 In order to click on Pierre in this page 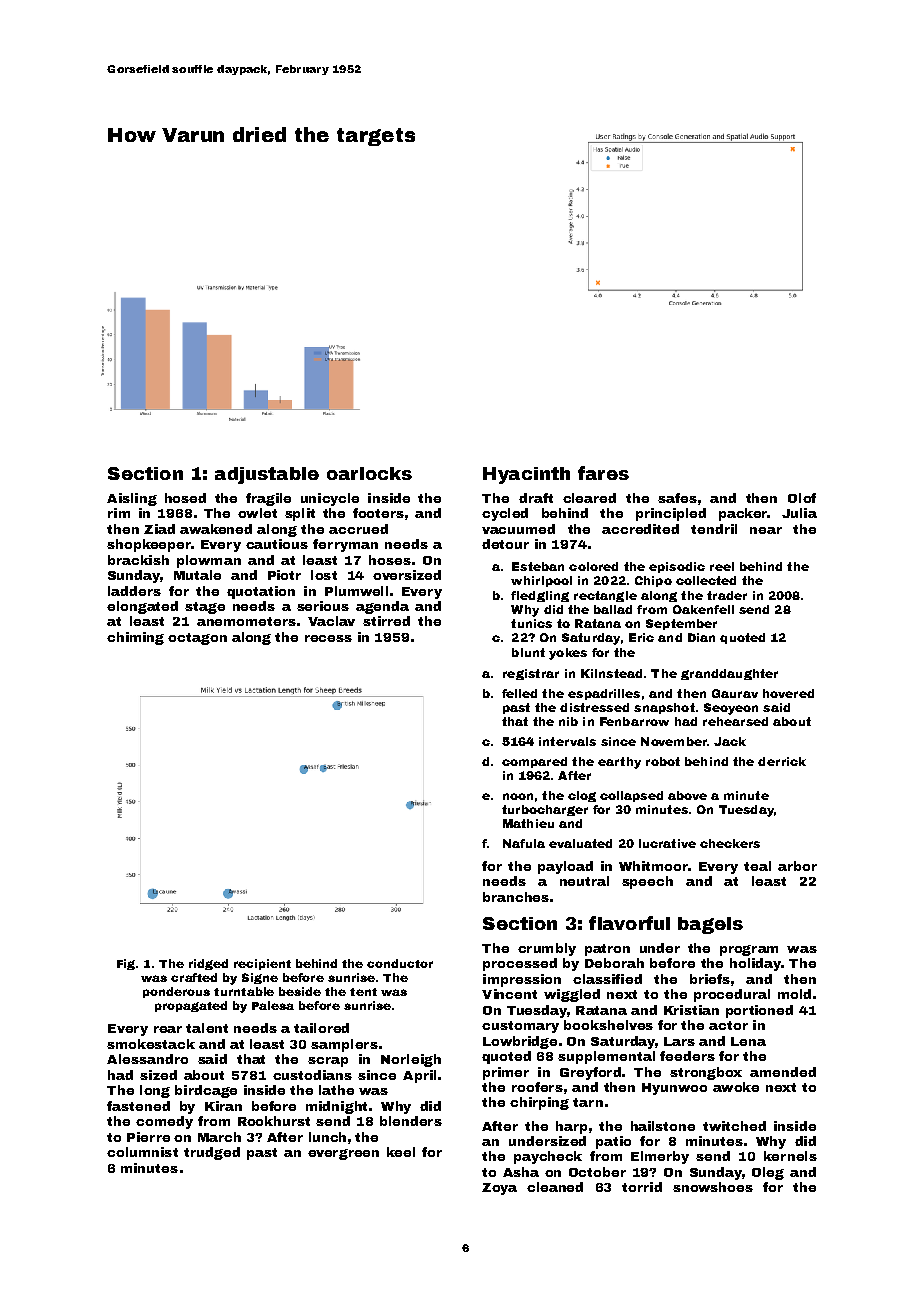, I will do `click(148, 1137)`.
